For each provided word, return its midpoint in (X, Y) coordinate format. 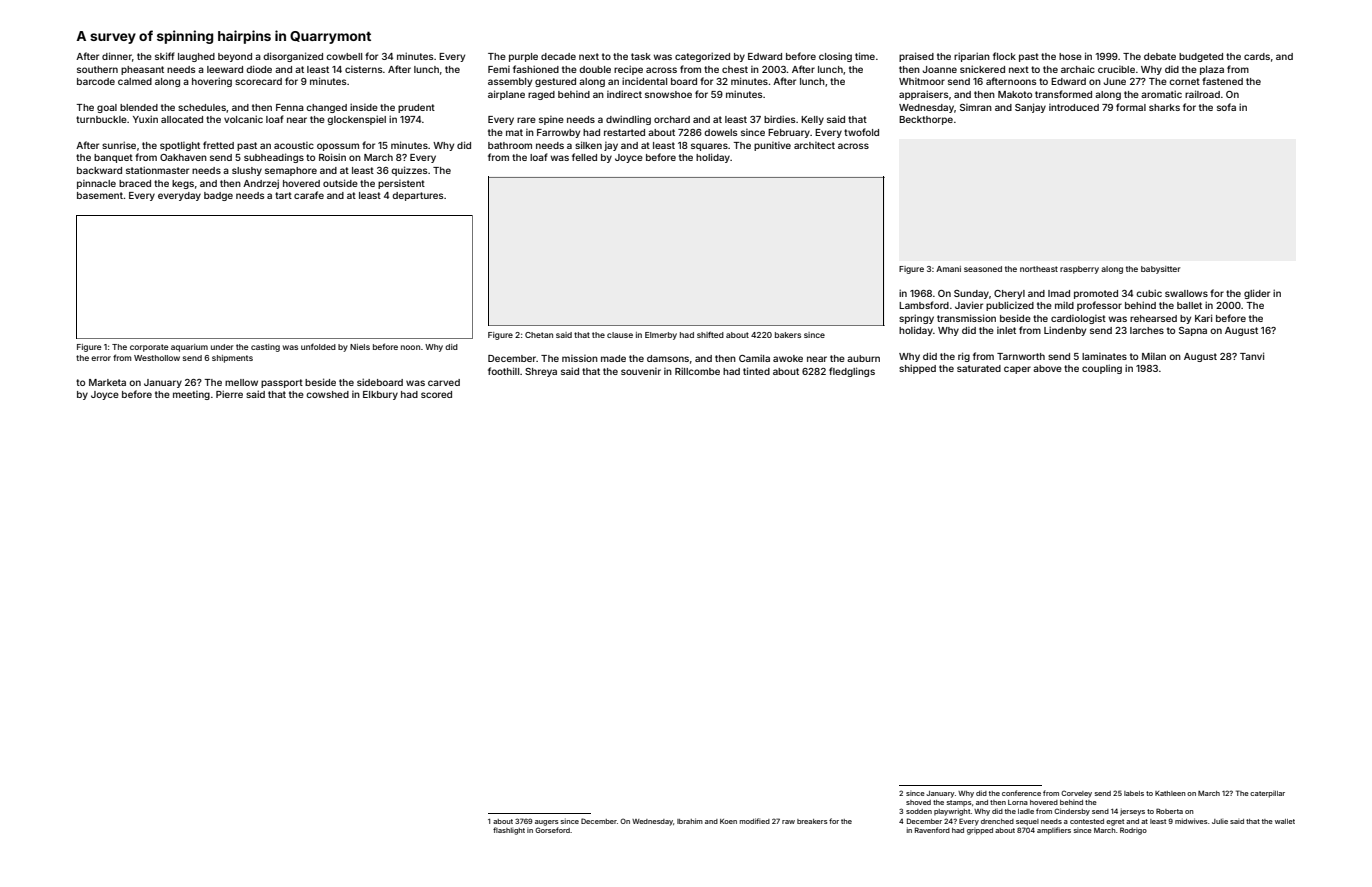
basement (100, 195)
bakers (788, 335)
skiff (165, 56)
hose (1070, 56)
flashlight (509, 831)
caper (1017, 370)
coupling (1102, 369)
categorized (702, 57)
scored (436, 394)
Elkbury (380, 395)
